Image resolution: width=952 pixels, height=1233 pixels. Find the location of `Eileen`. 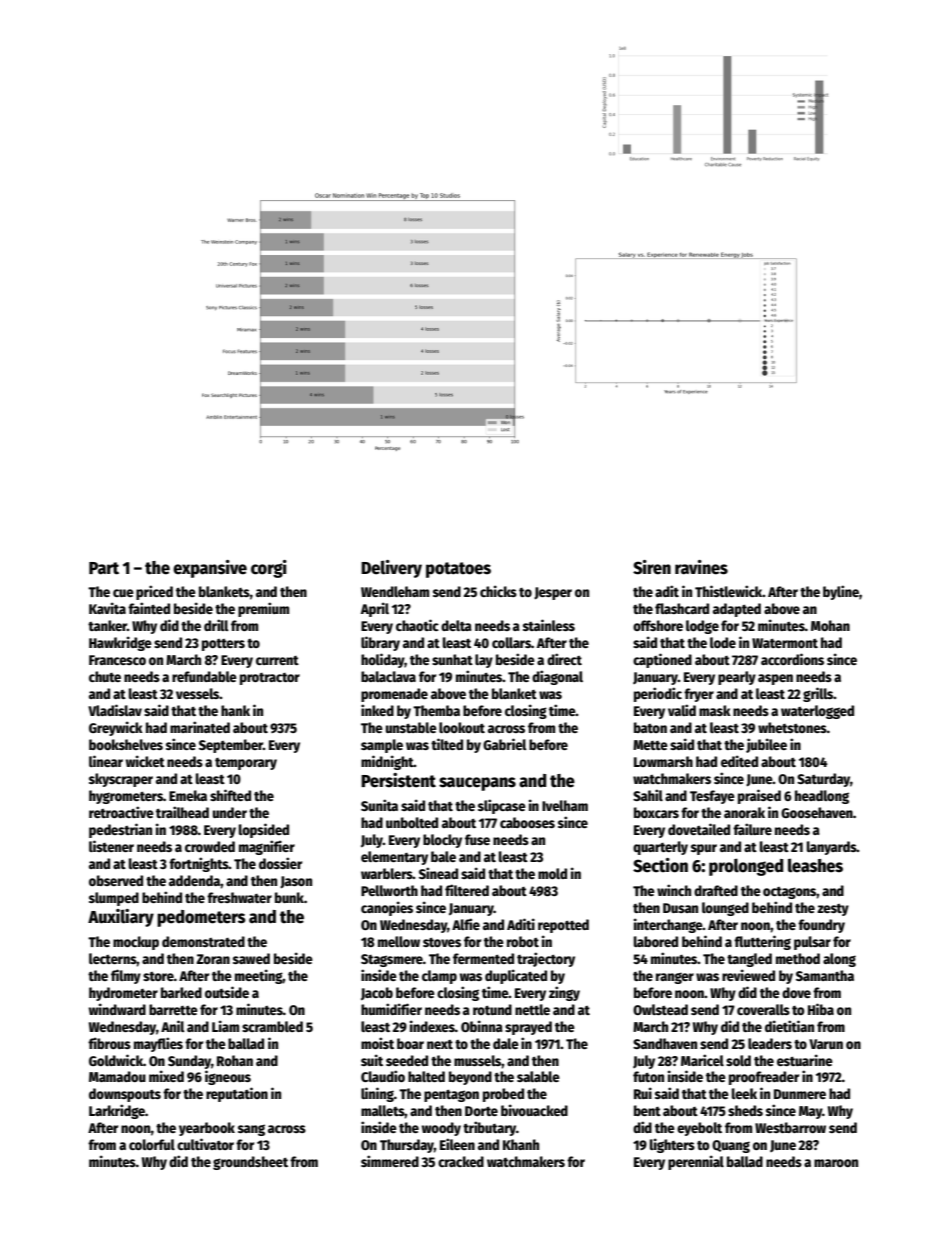

Eileen is located at coordinates (457, 1144).
